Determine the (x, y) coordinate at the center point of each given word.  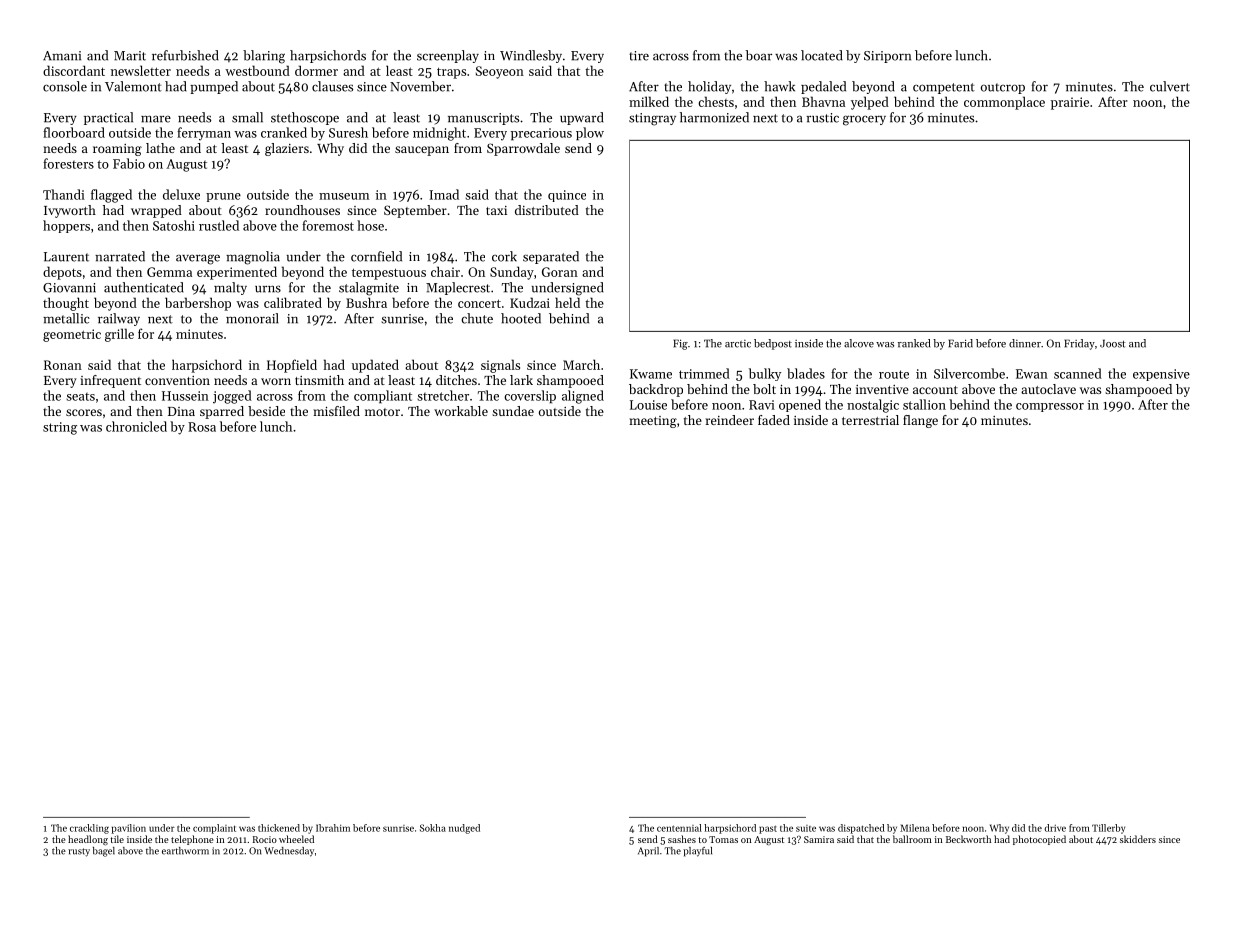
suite (806, 828)
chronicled (136, 426)
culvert (1170, 86)
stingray (652, 119)
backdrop (656, 390)
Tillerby (1108, 829)
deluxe (181, 194)
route (894, 374)
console (65, 86)
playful (697, 852)
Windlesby (531, 56)
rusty (79, 852)
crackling (89, 829)
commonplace (1004, 103)
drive (1055, 828)
